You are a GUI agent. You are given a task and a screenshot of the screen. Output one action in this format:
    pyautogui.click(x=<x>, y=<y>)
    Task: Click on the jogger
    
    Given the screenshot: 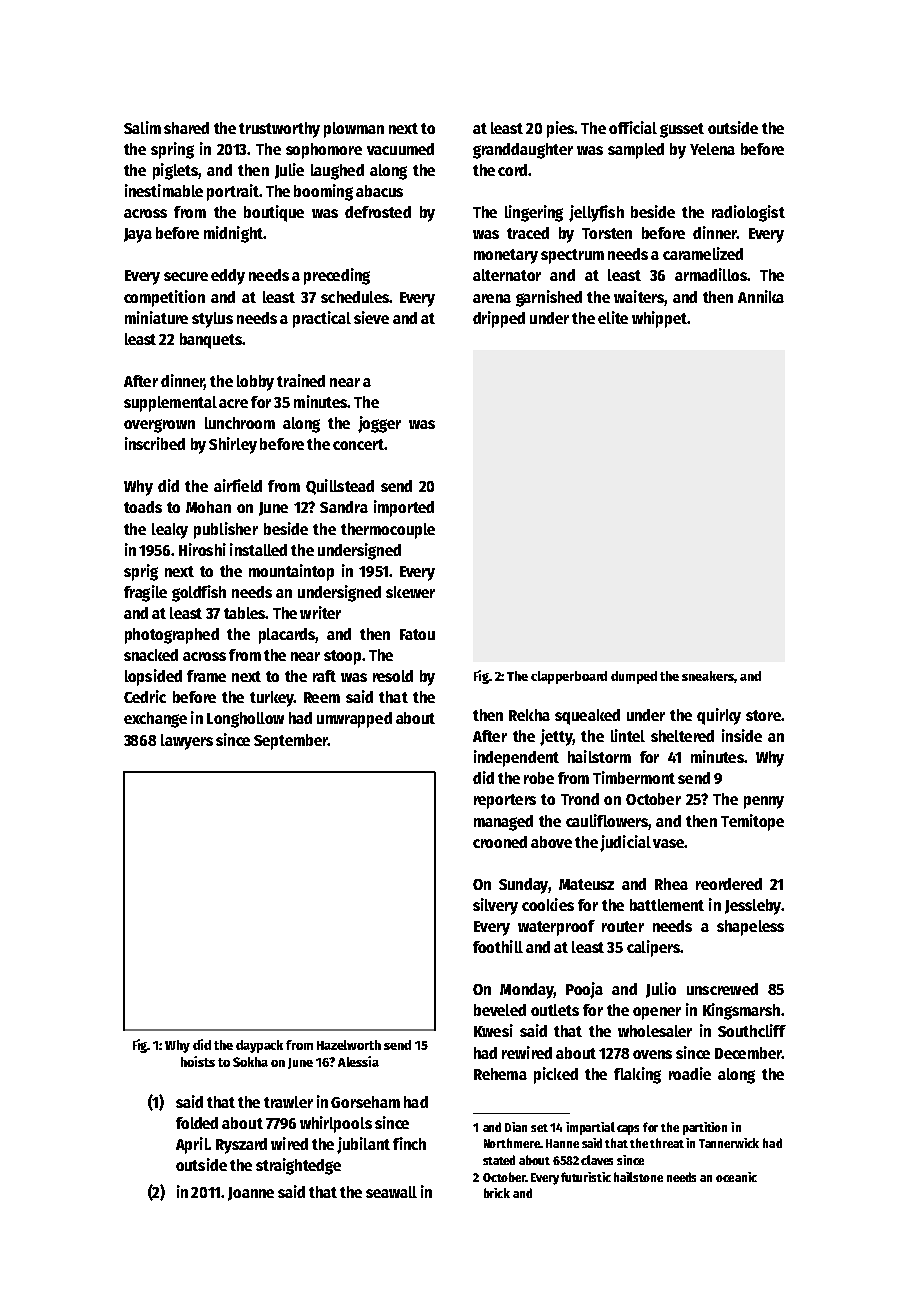 What is the action you would take?
    pyautogui.click(x=379, y=424)
